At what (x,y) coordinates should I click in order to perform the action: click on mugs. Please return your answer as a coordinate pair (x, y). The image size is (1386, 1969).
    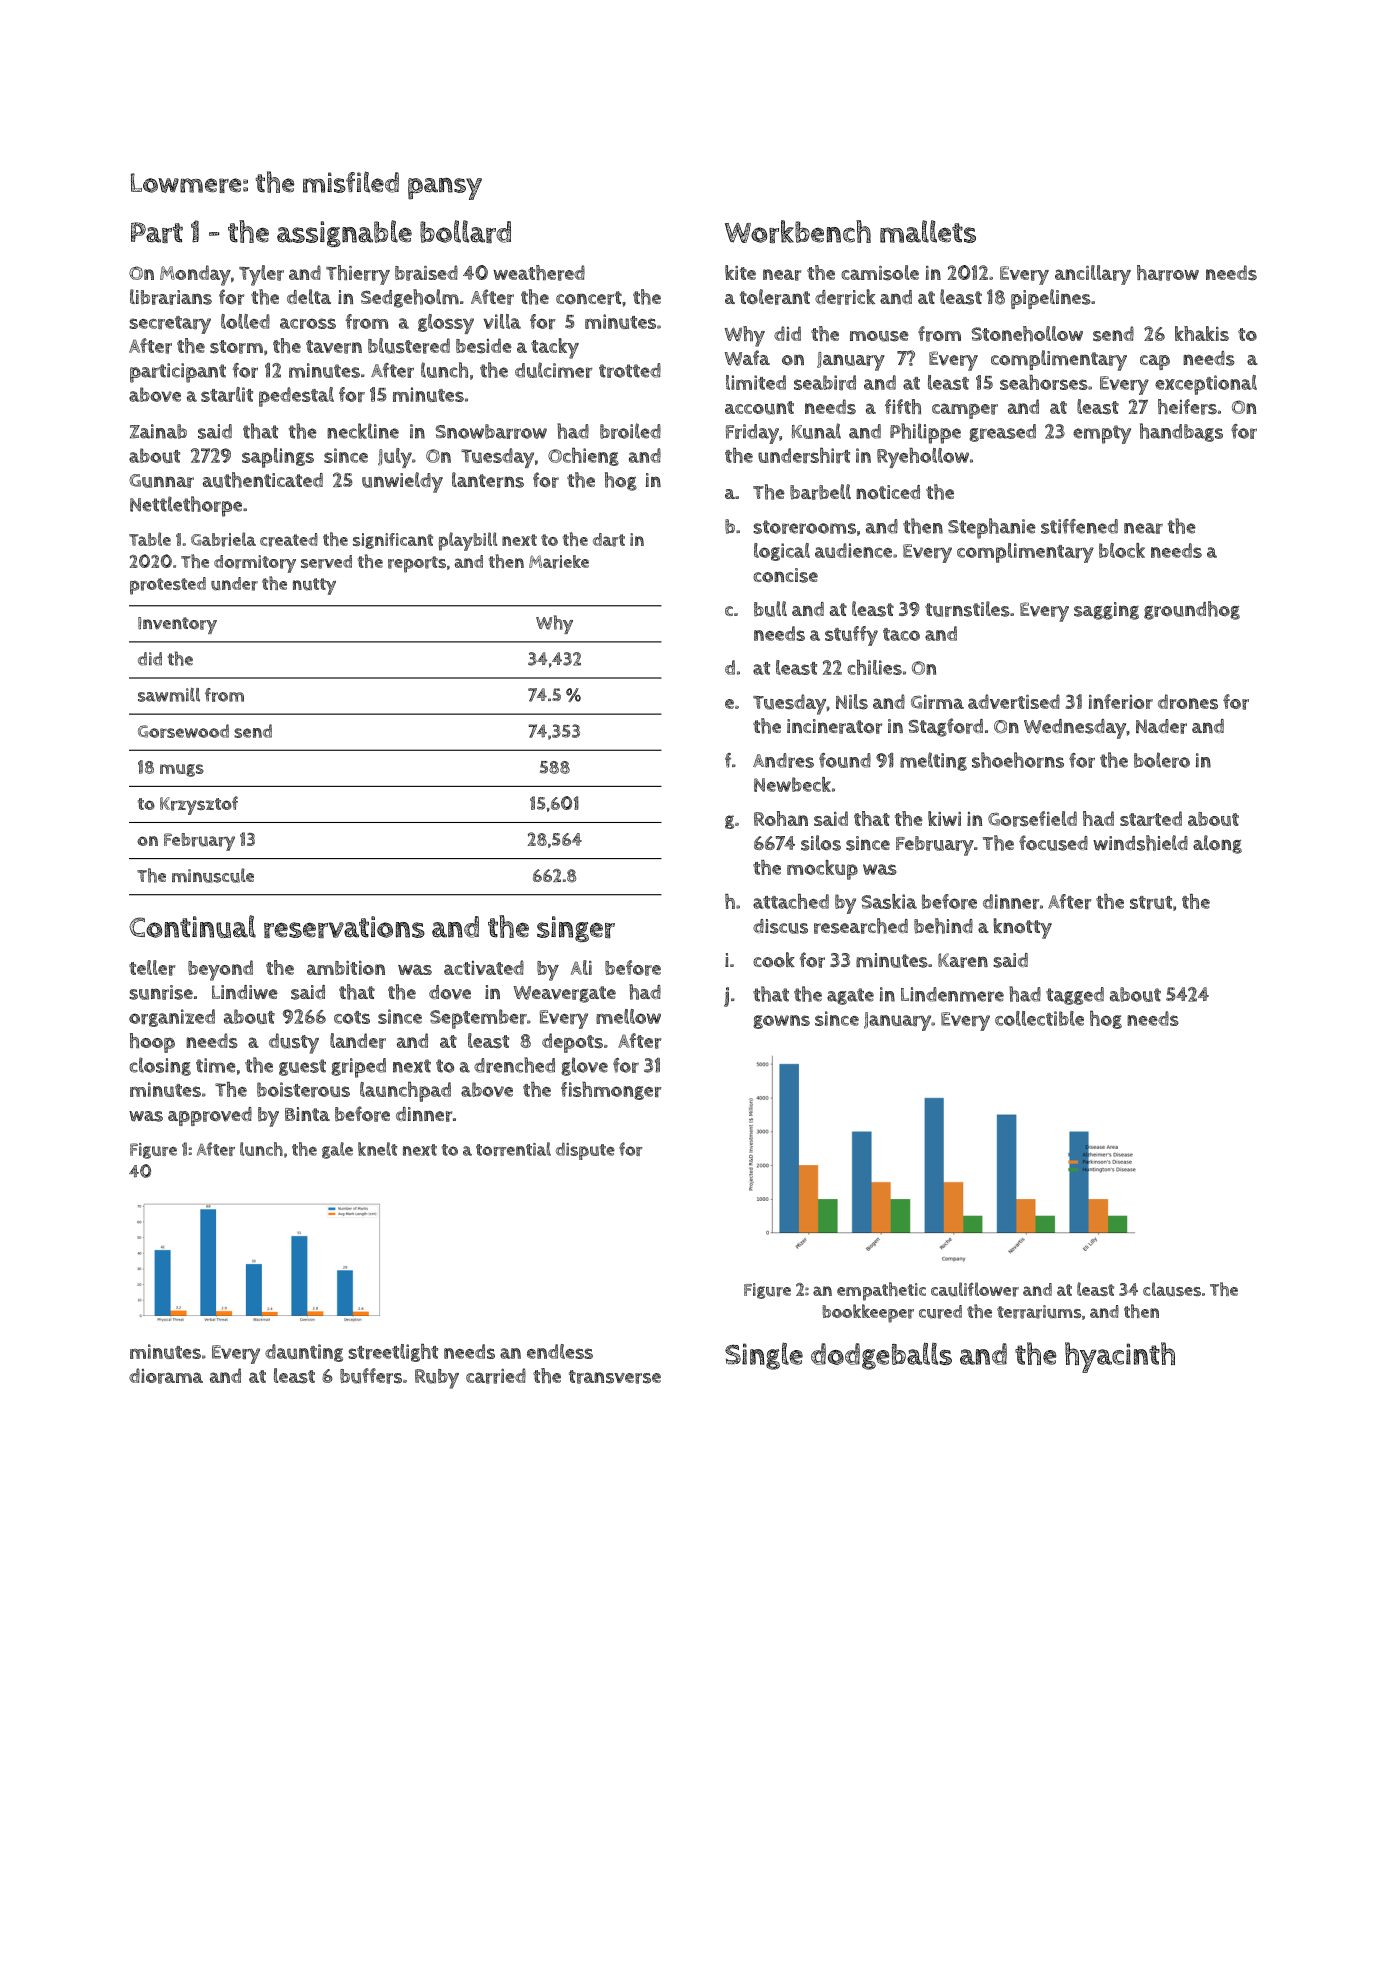
    Looking at the image, I should click on (182, 770).
